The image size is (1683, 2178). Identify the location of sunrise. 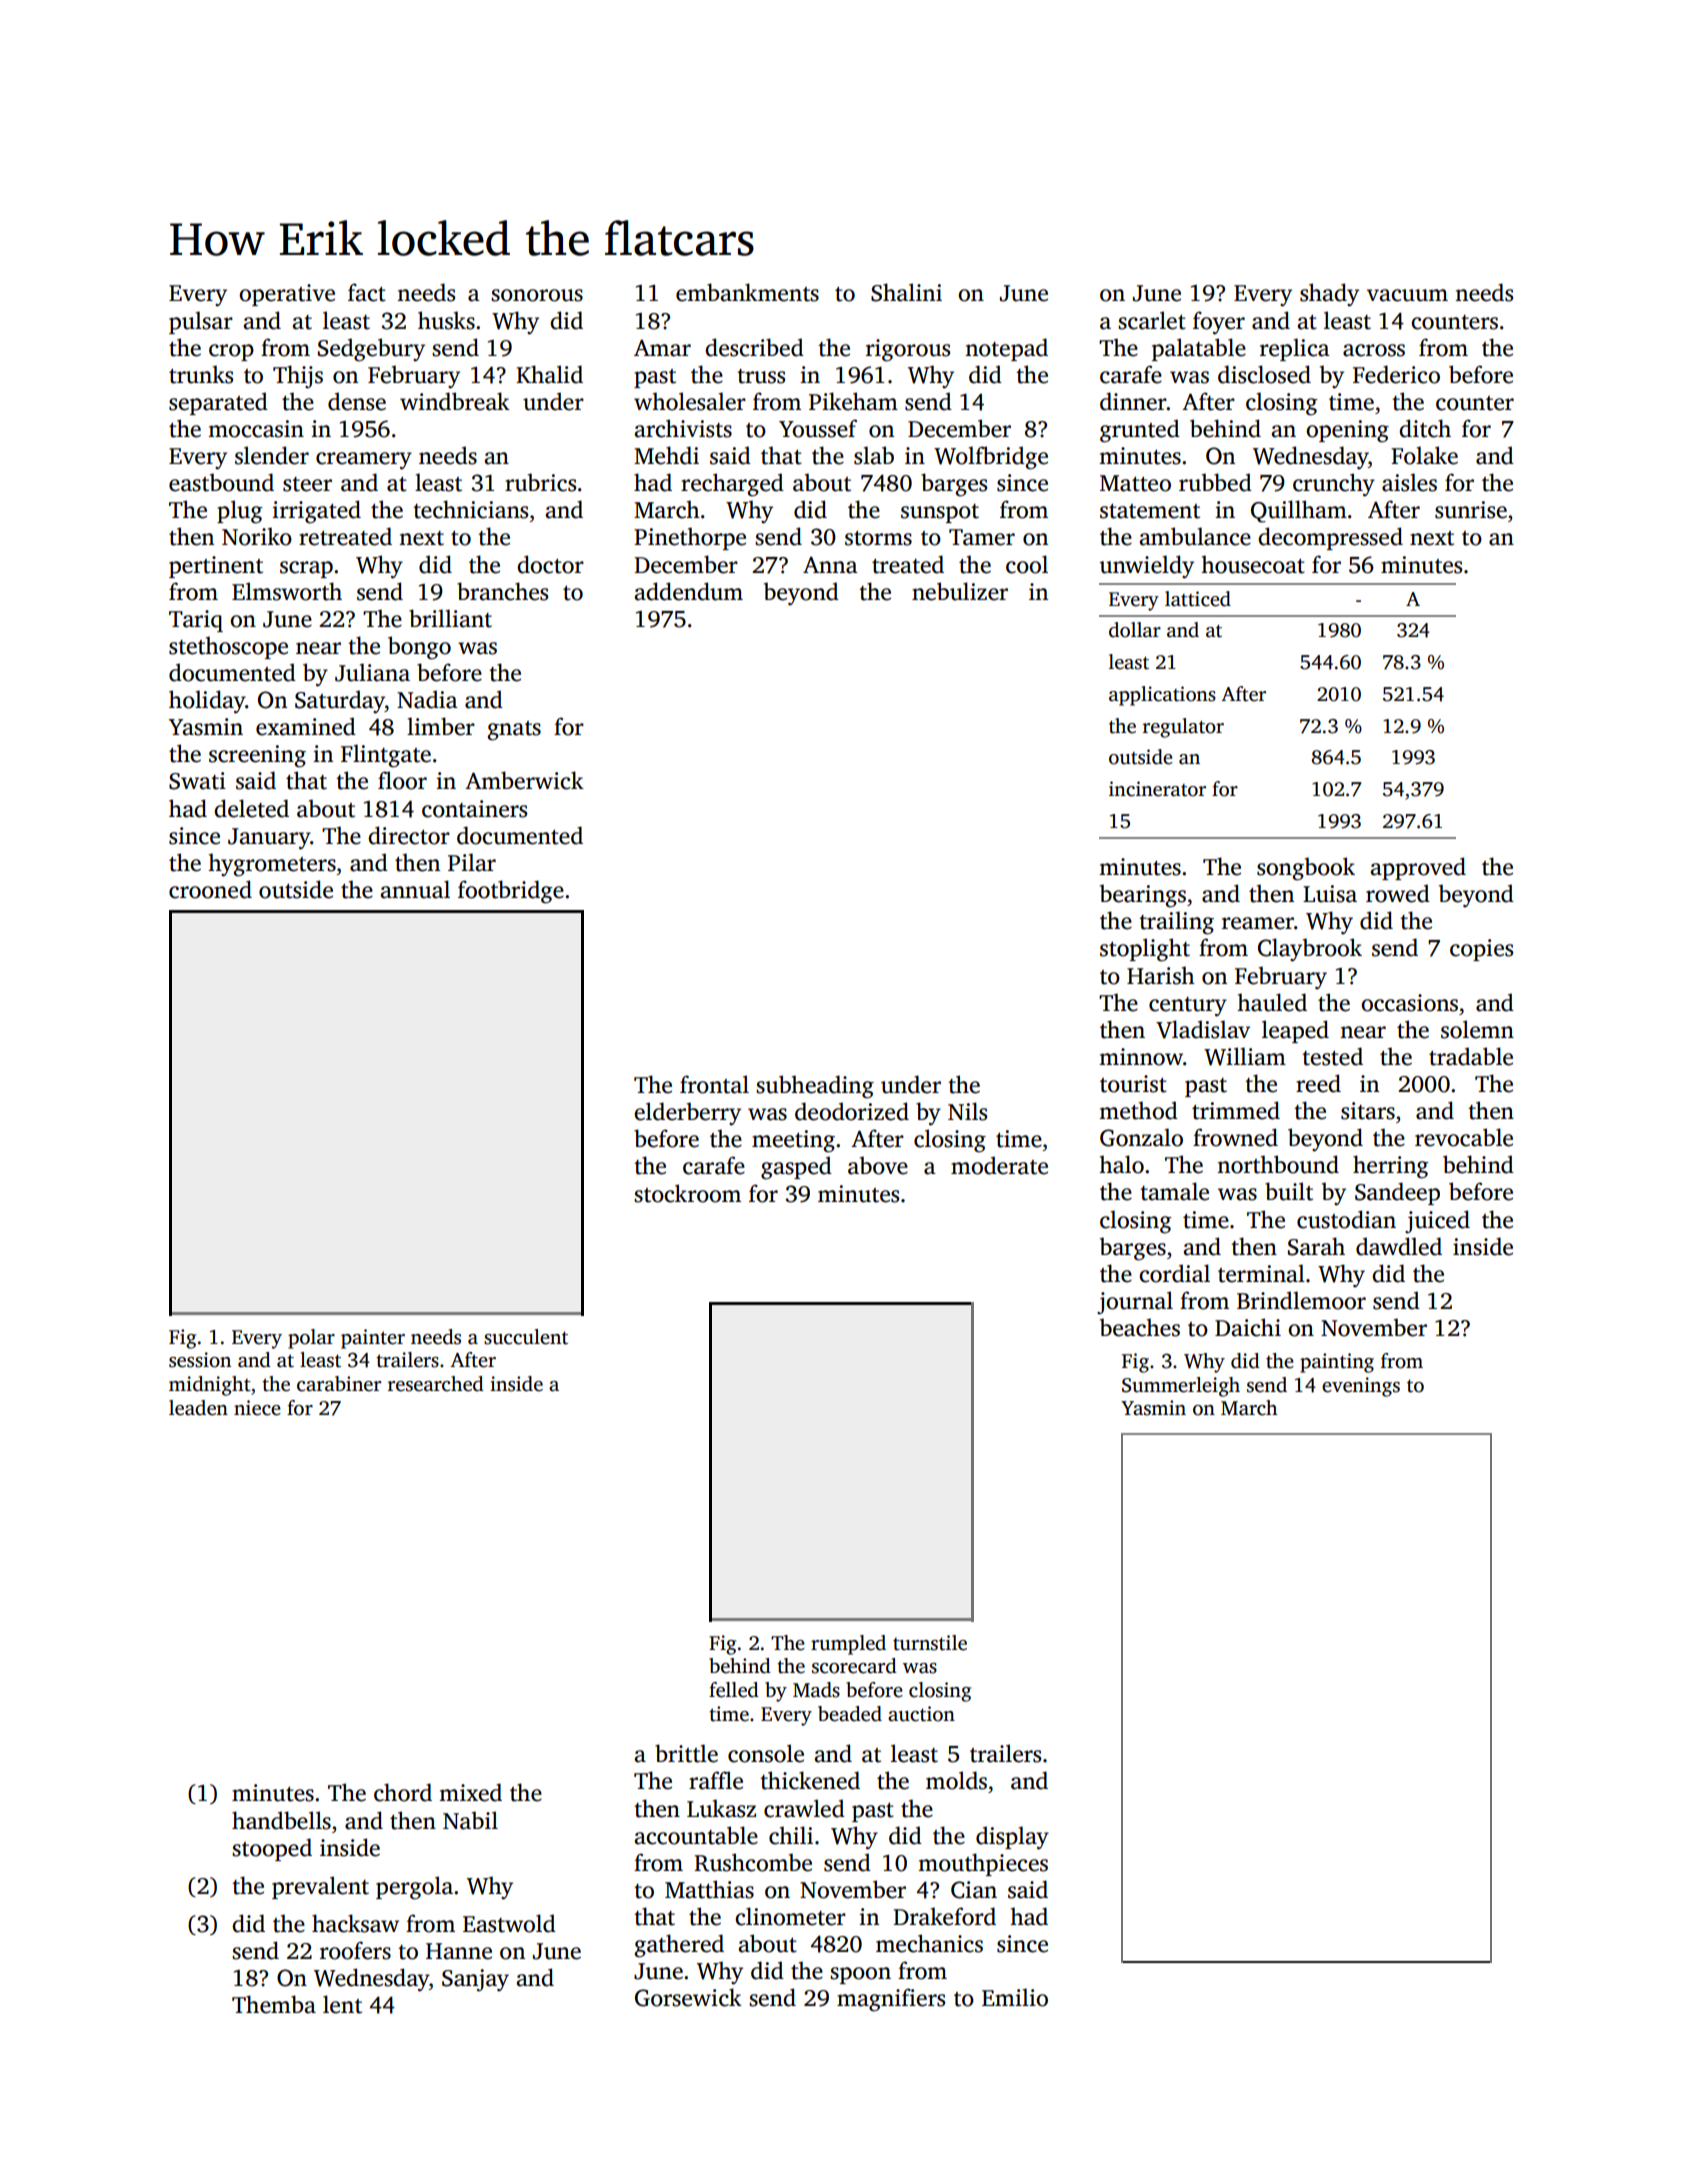
(1471, 510).
